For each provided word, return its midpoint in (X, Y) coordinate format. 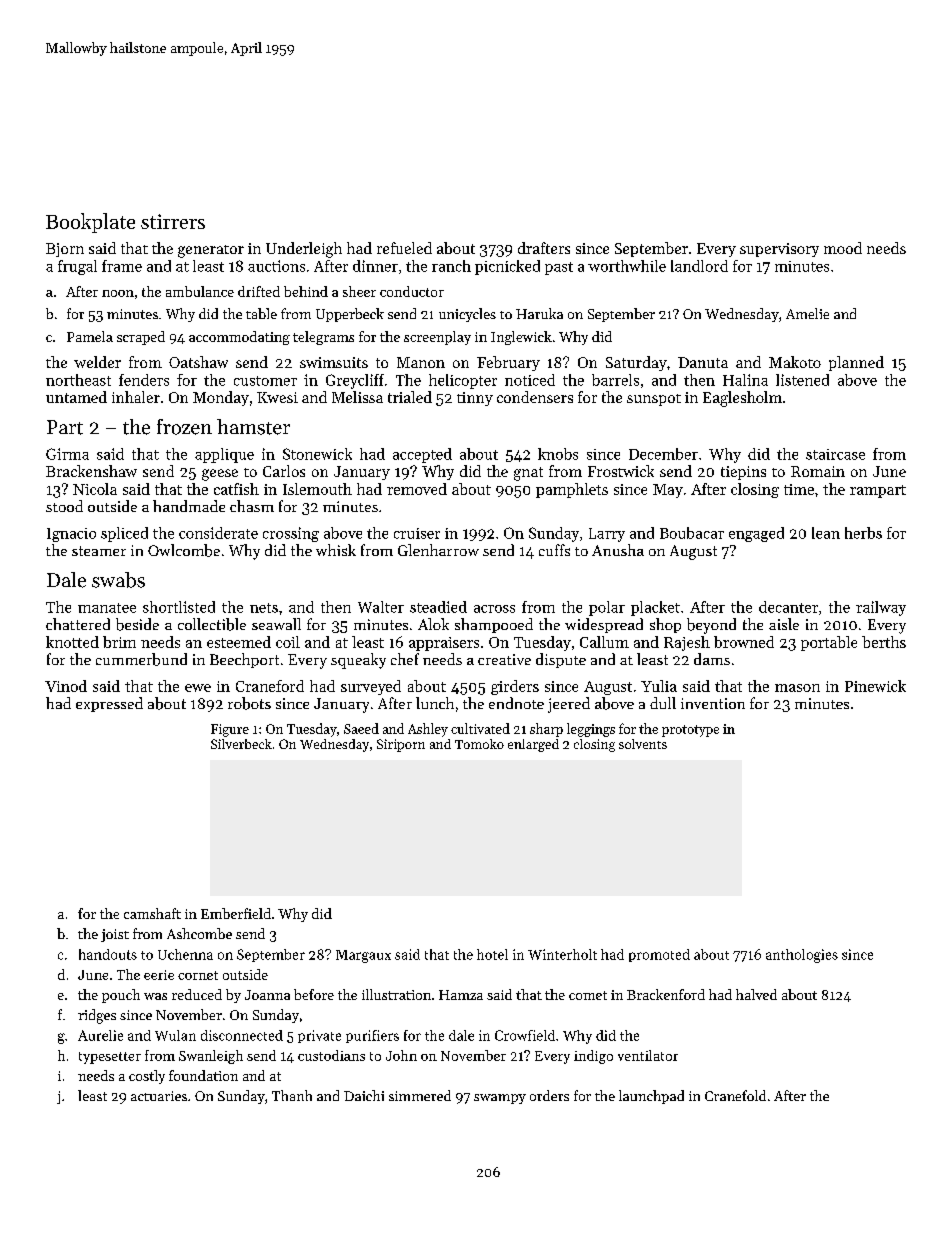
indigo (593, 1057)
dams (712, 659)
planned (856, 363)
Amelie (807, 313)
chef (405, 659)
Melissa (357, 397)
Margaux (363, 956)
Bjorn (65, 250)
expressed (109, 704)
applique (224, 455)
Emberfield (236, 913)
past (559, 268)
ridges (97, 1016)
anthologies (802, 956)
